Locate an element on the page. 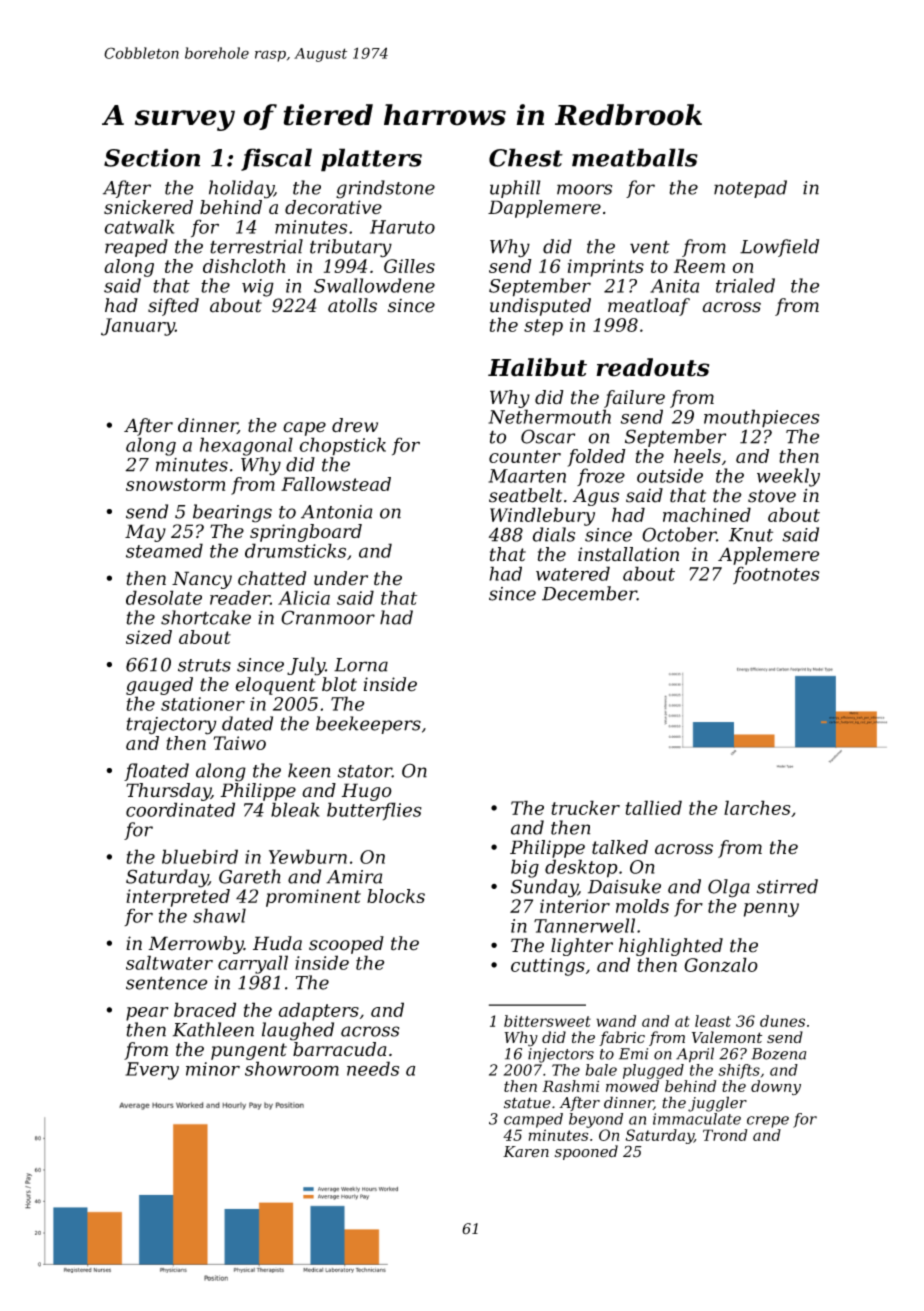 Image resolution: width=924 pixels, height=1311 pixels. Every is located at coordinates (152, 1071).
